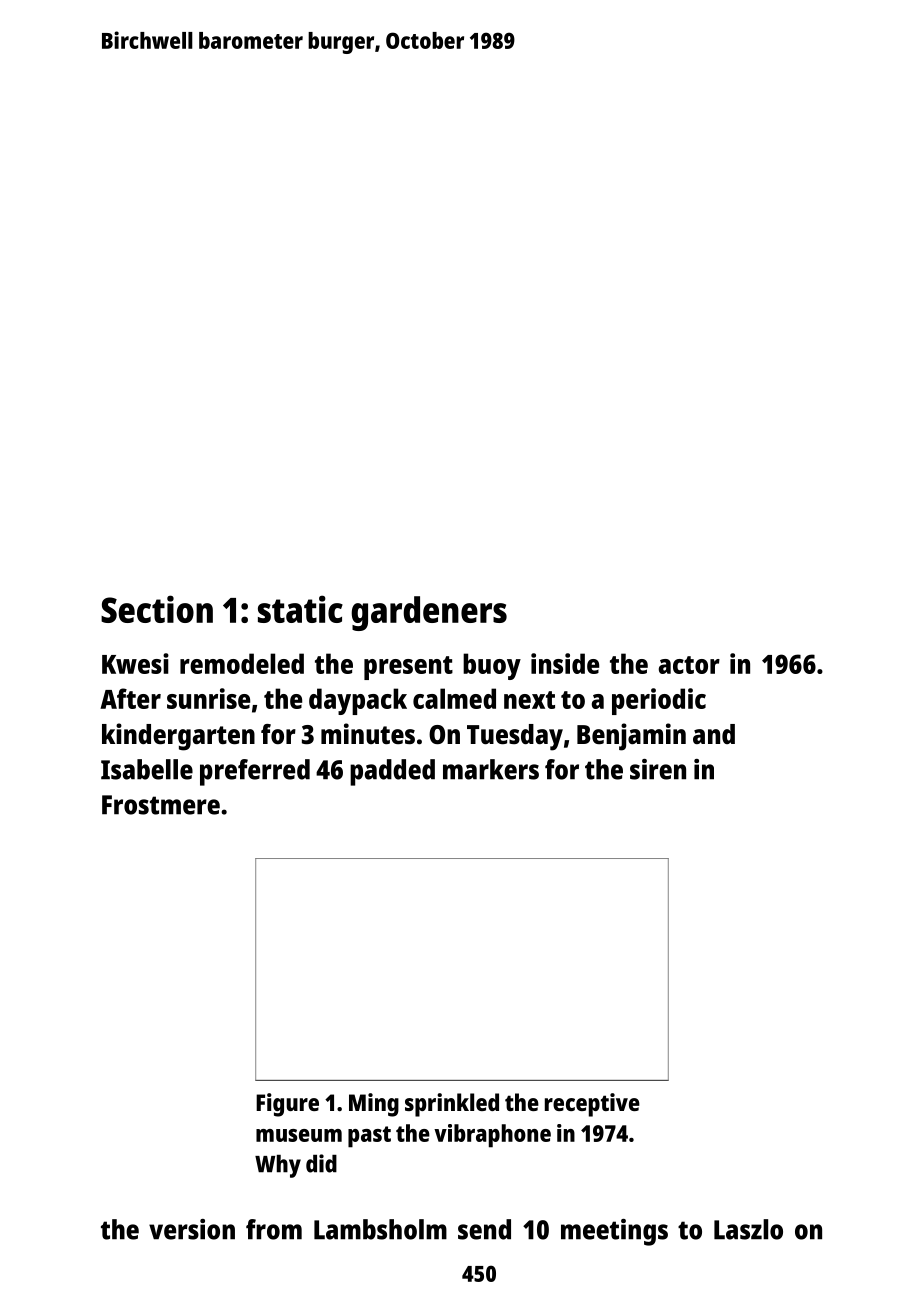  I want to click on receptive, so click(592, 1105).
